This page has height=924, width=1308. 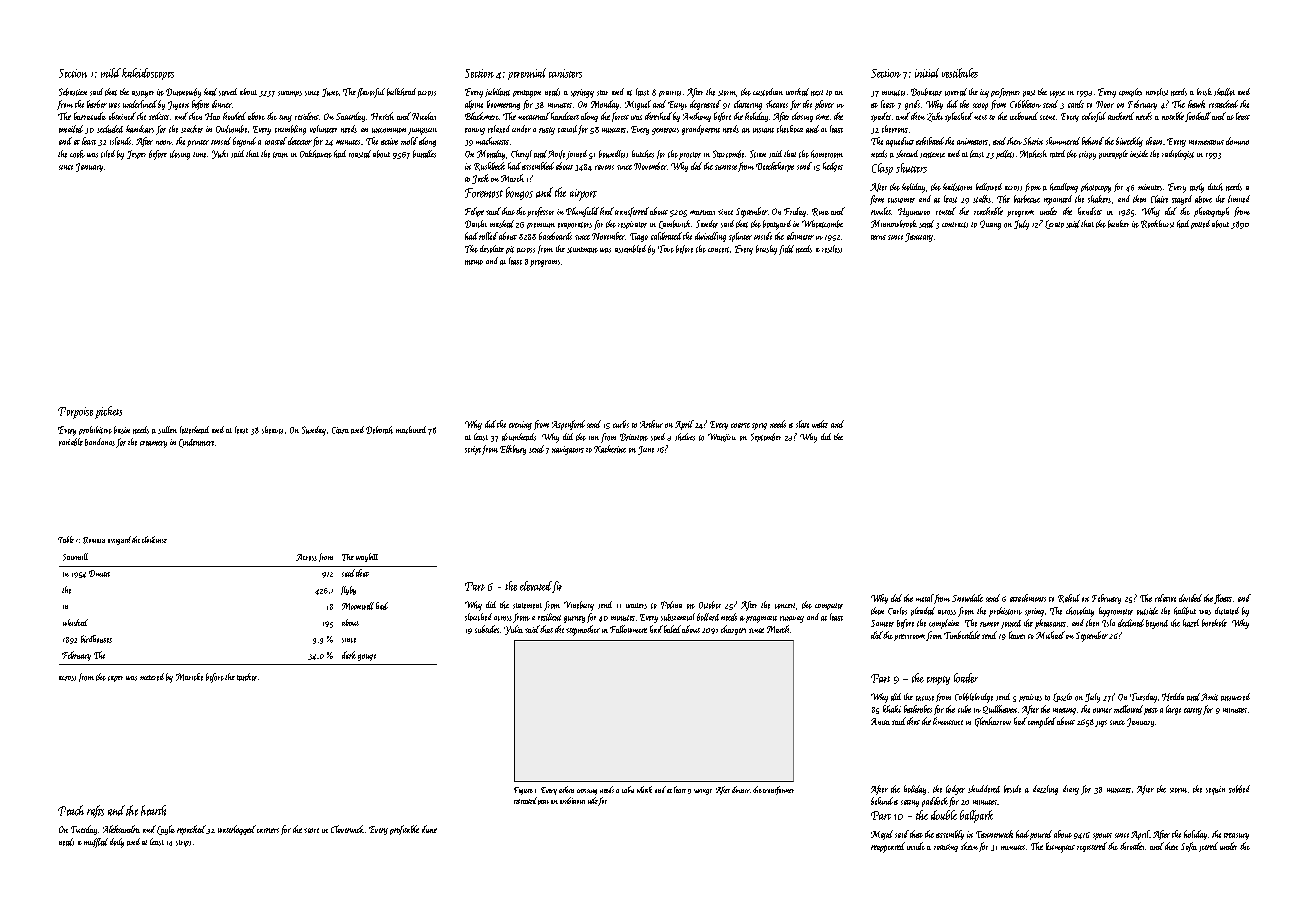 What do you see at coordinates (651, 424) in the page?
I see `Arthur` at bounding box center [651, 424].
